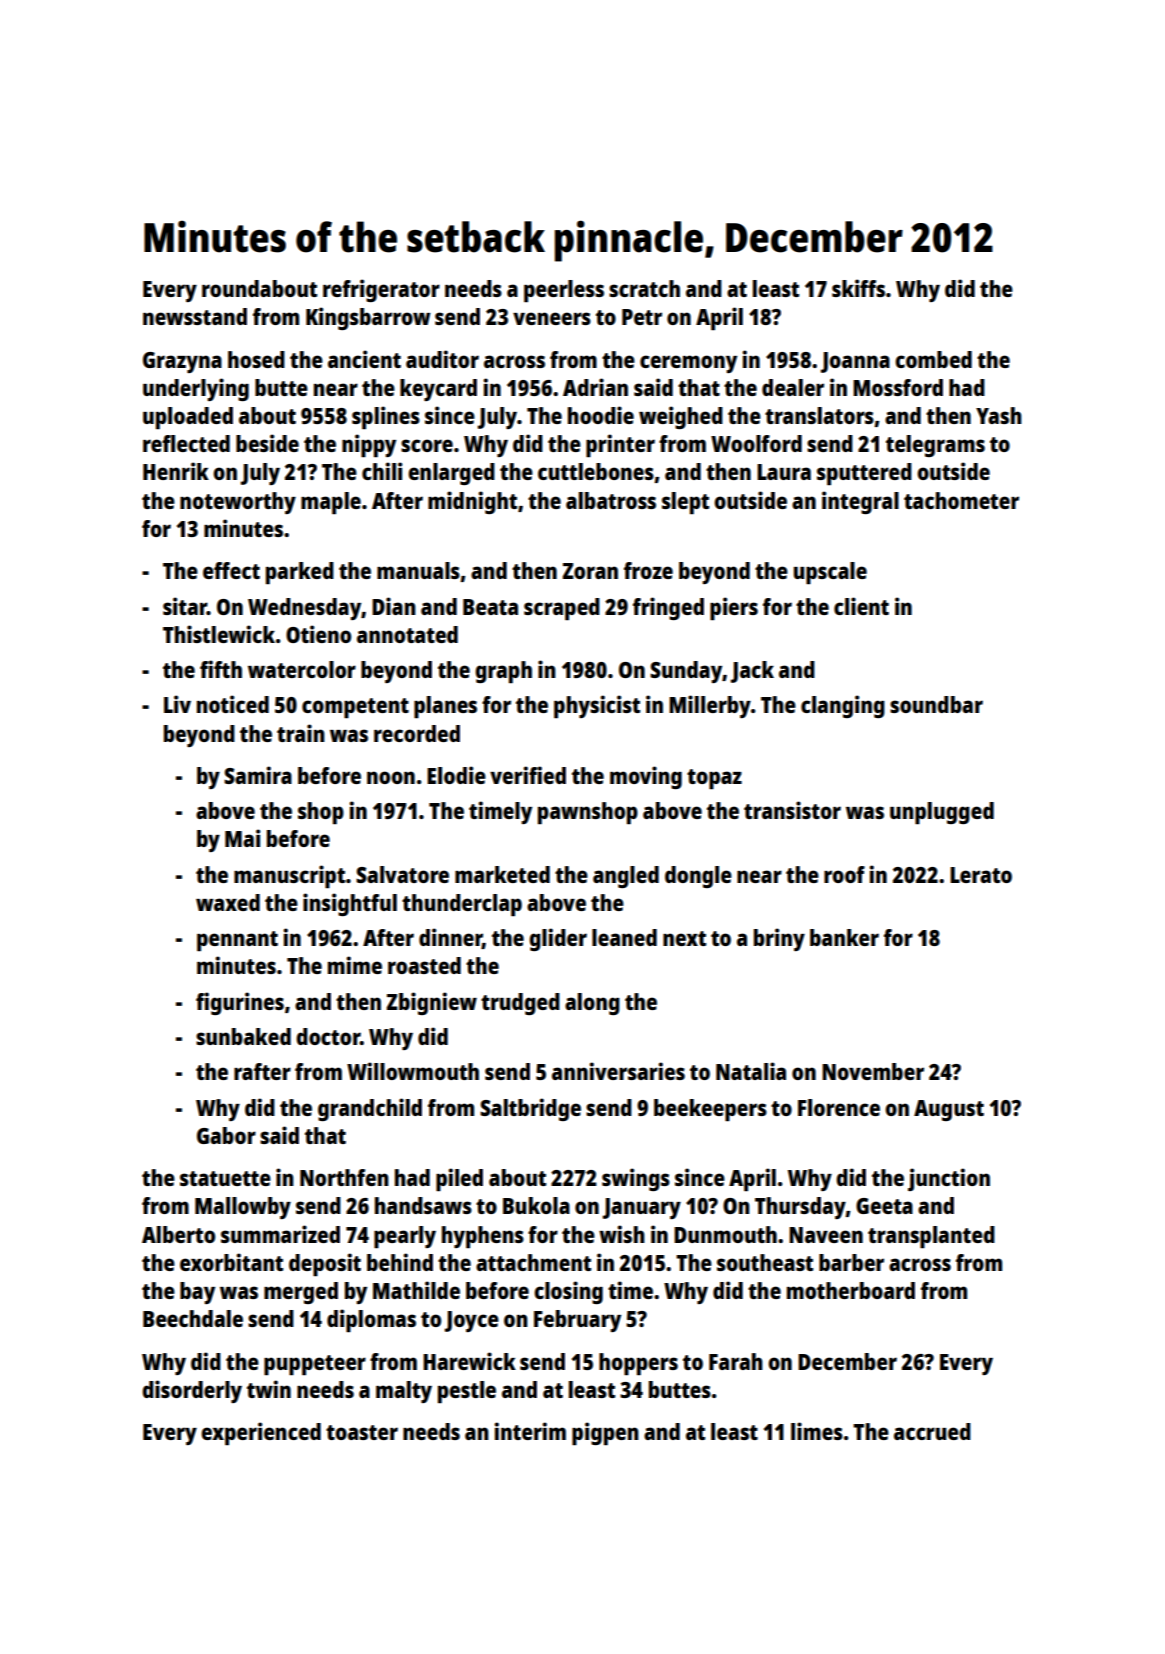 This document has width=1165, height=1654. Describe the element at coordinates (858, 288) in the document. I see `skiffs` at that location.
